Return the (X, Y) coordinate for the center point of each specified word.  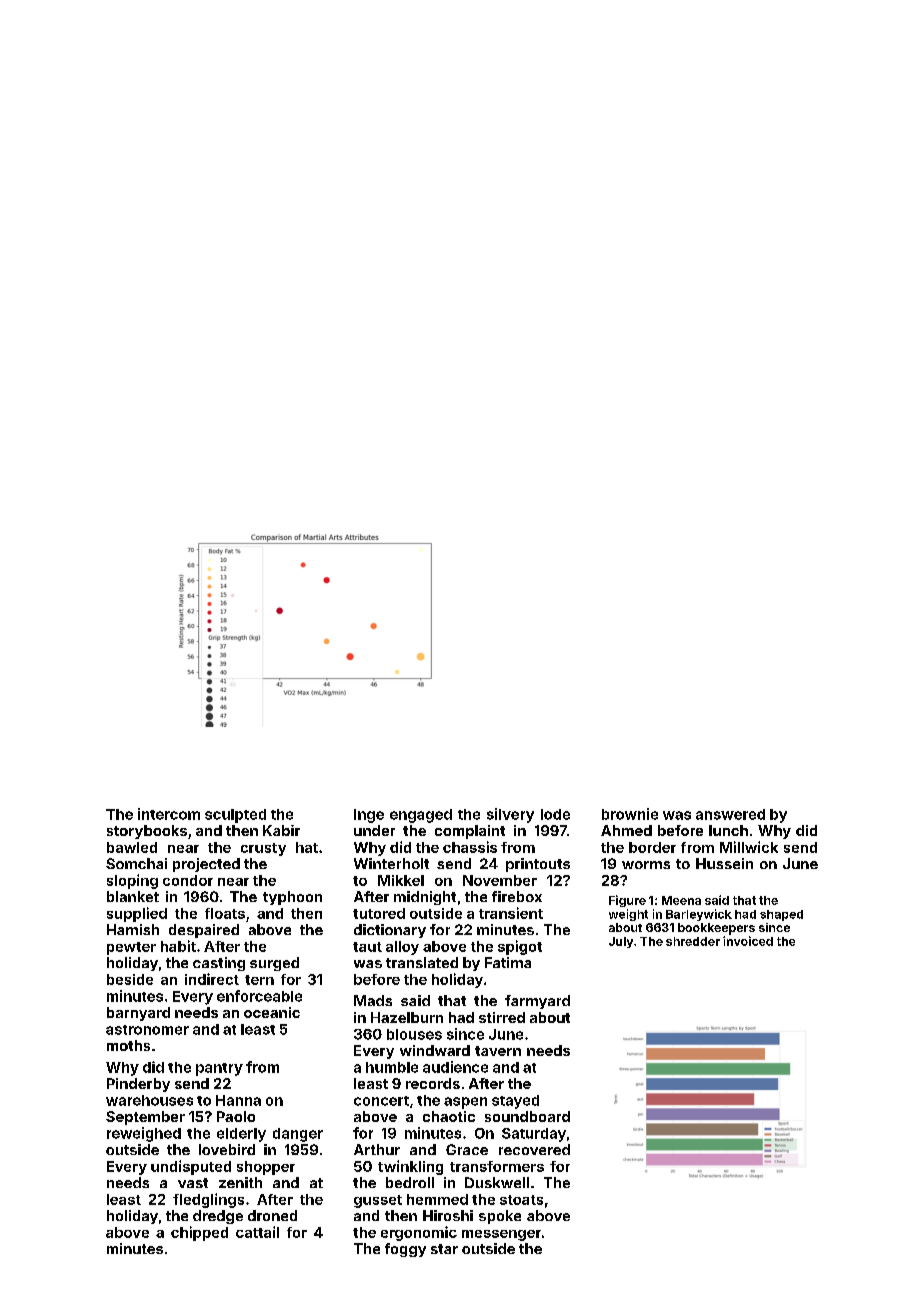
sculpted (235, 816)
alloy (402, 948)
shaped (781, 915)
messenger (501, 1235)
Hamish (133, 929)
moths (128, 1045)
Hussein (724, 863)
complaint (470, 832)
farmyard (537, 1002)
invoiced (748, 941)
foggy (405, 1250)
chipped (199, 1233)
